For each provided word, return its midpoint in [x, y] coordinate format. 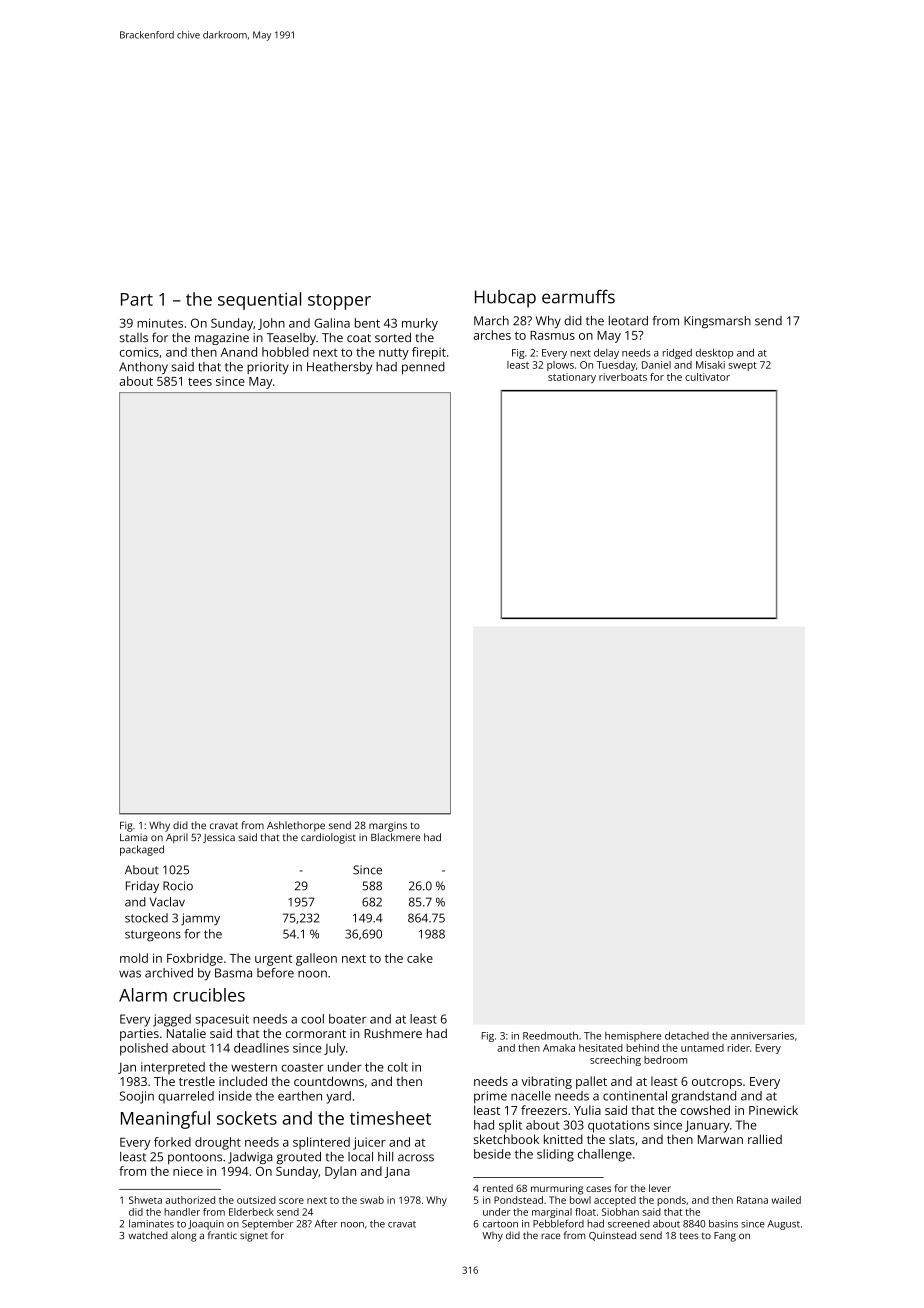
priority [268, 368]
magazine [222, 339]
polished [144, 1049]
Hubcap [505, 299]
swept [742, 366]
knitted [563, 1139]
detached [687, 1035]
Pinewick [773, 1110]
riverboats [623, 377]
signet [254, 1237]
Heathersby [339, 368]
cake [420, 958]
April [177, 838]
